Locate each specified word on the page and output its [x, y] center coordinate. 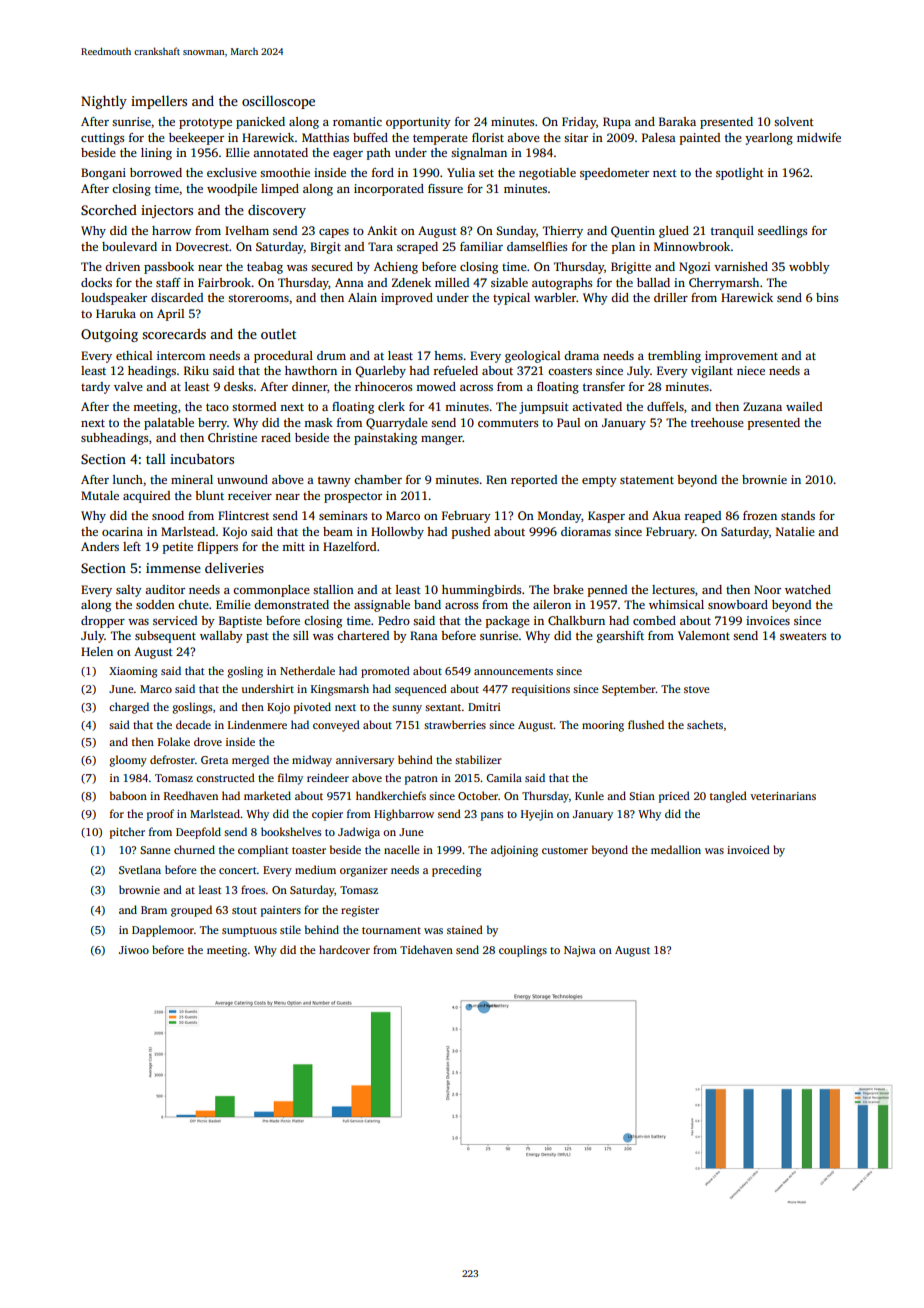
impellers [159, 102]
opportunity [418, 123]
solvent [794, 121]
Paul [568, 422]
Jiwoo [134, 950]
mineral [192, 479]
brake [568, 589]
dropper [103, 622]
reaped [702, 517]
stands [798, 515]
